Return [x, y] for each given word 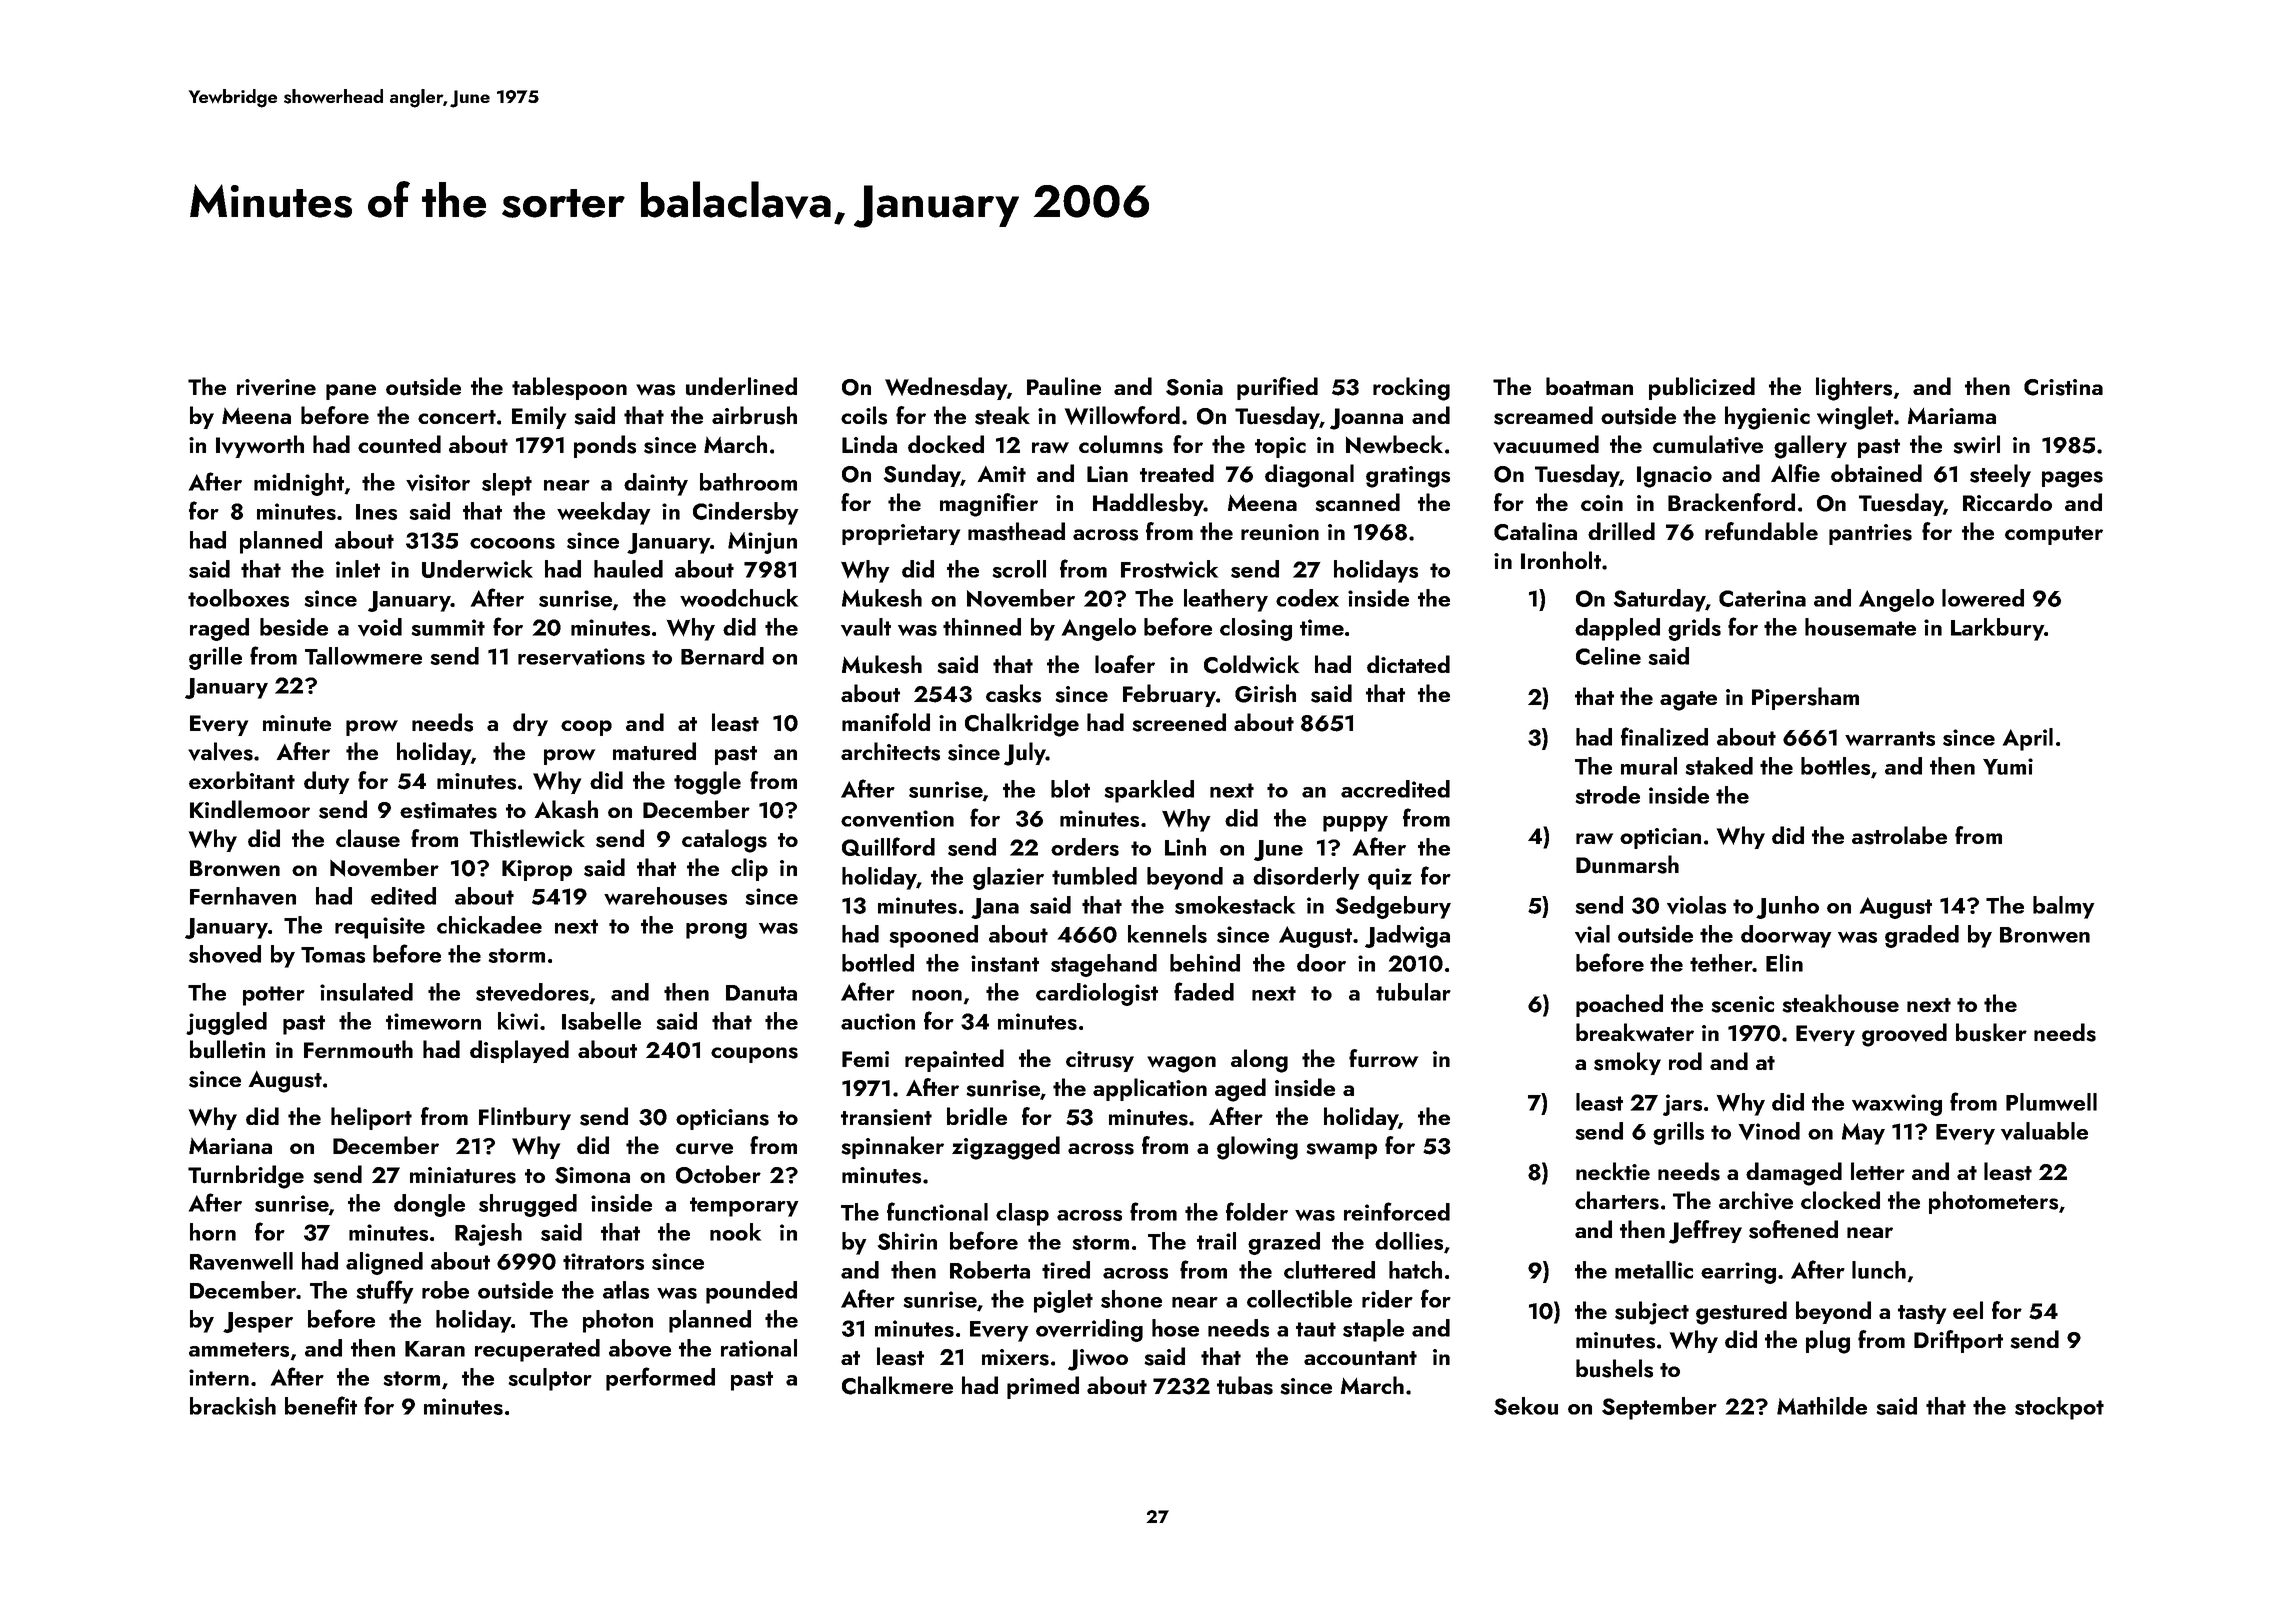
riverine [276, 387]
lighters [1854, 389]
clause [368, 838]
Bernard [722, 656]
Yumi [2008, 766]
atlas [626, 1290]
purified [1277, 388]
